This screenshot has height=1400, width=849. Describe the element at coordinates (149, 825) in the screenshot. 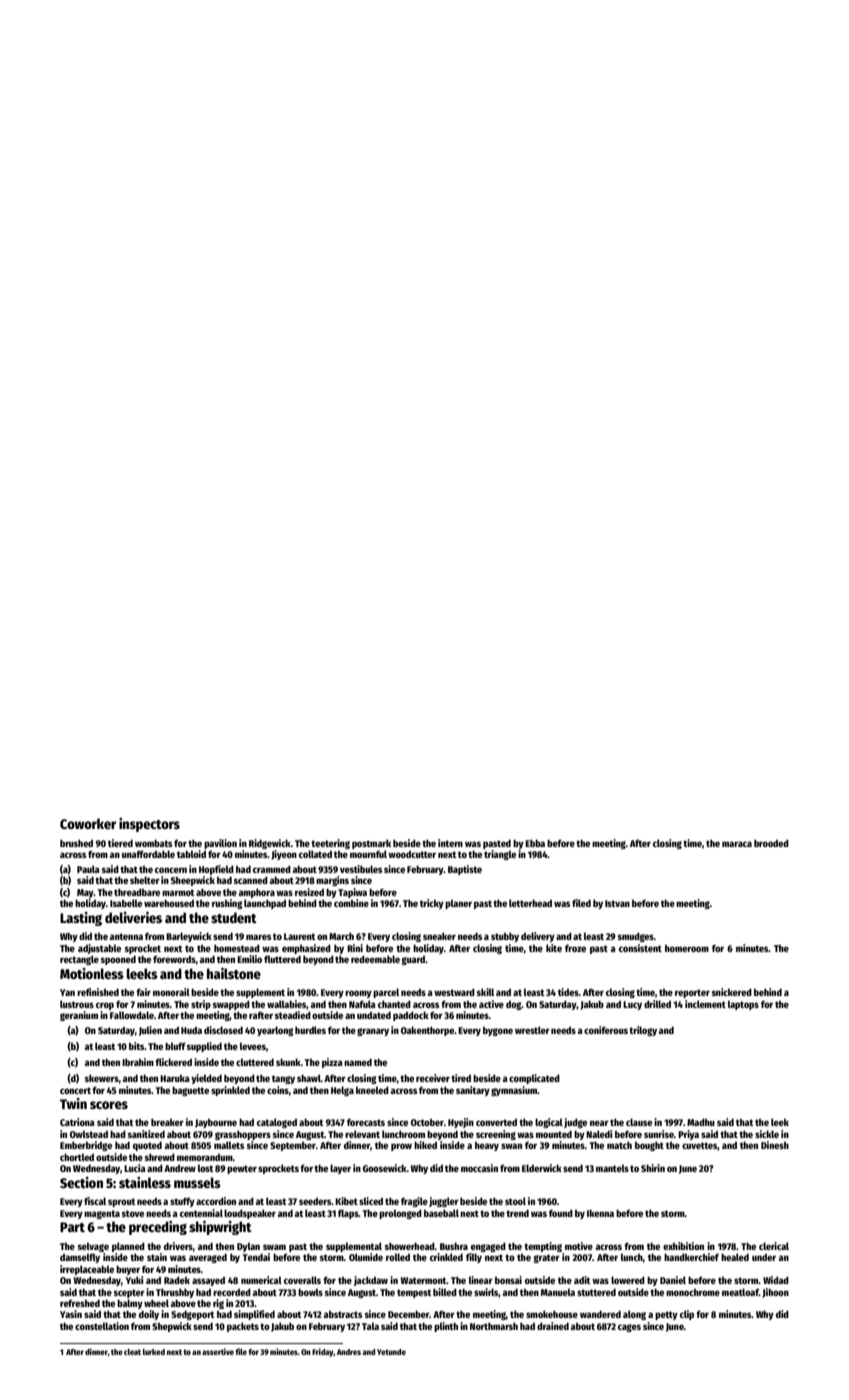

I see `inspectors` at that location.
